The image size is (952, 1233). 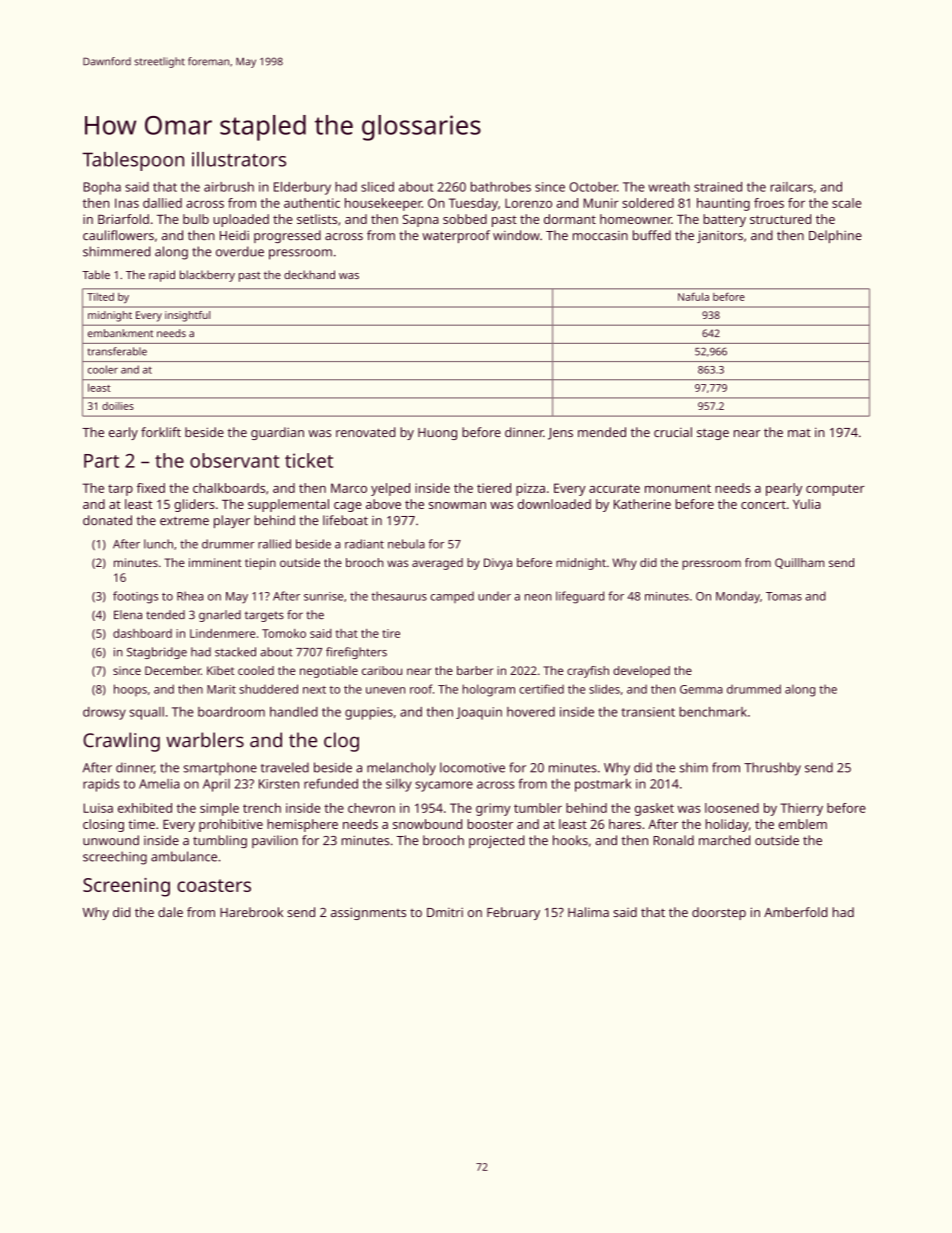 What do you see at coordinates (693, 297) in the screenshot?
I see `Nafula` at bounding box center [693, 297].
